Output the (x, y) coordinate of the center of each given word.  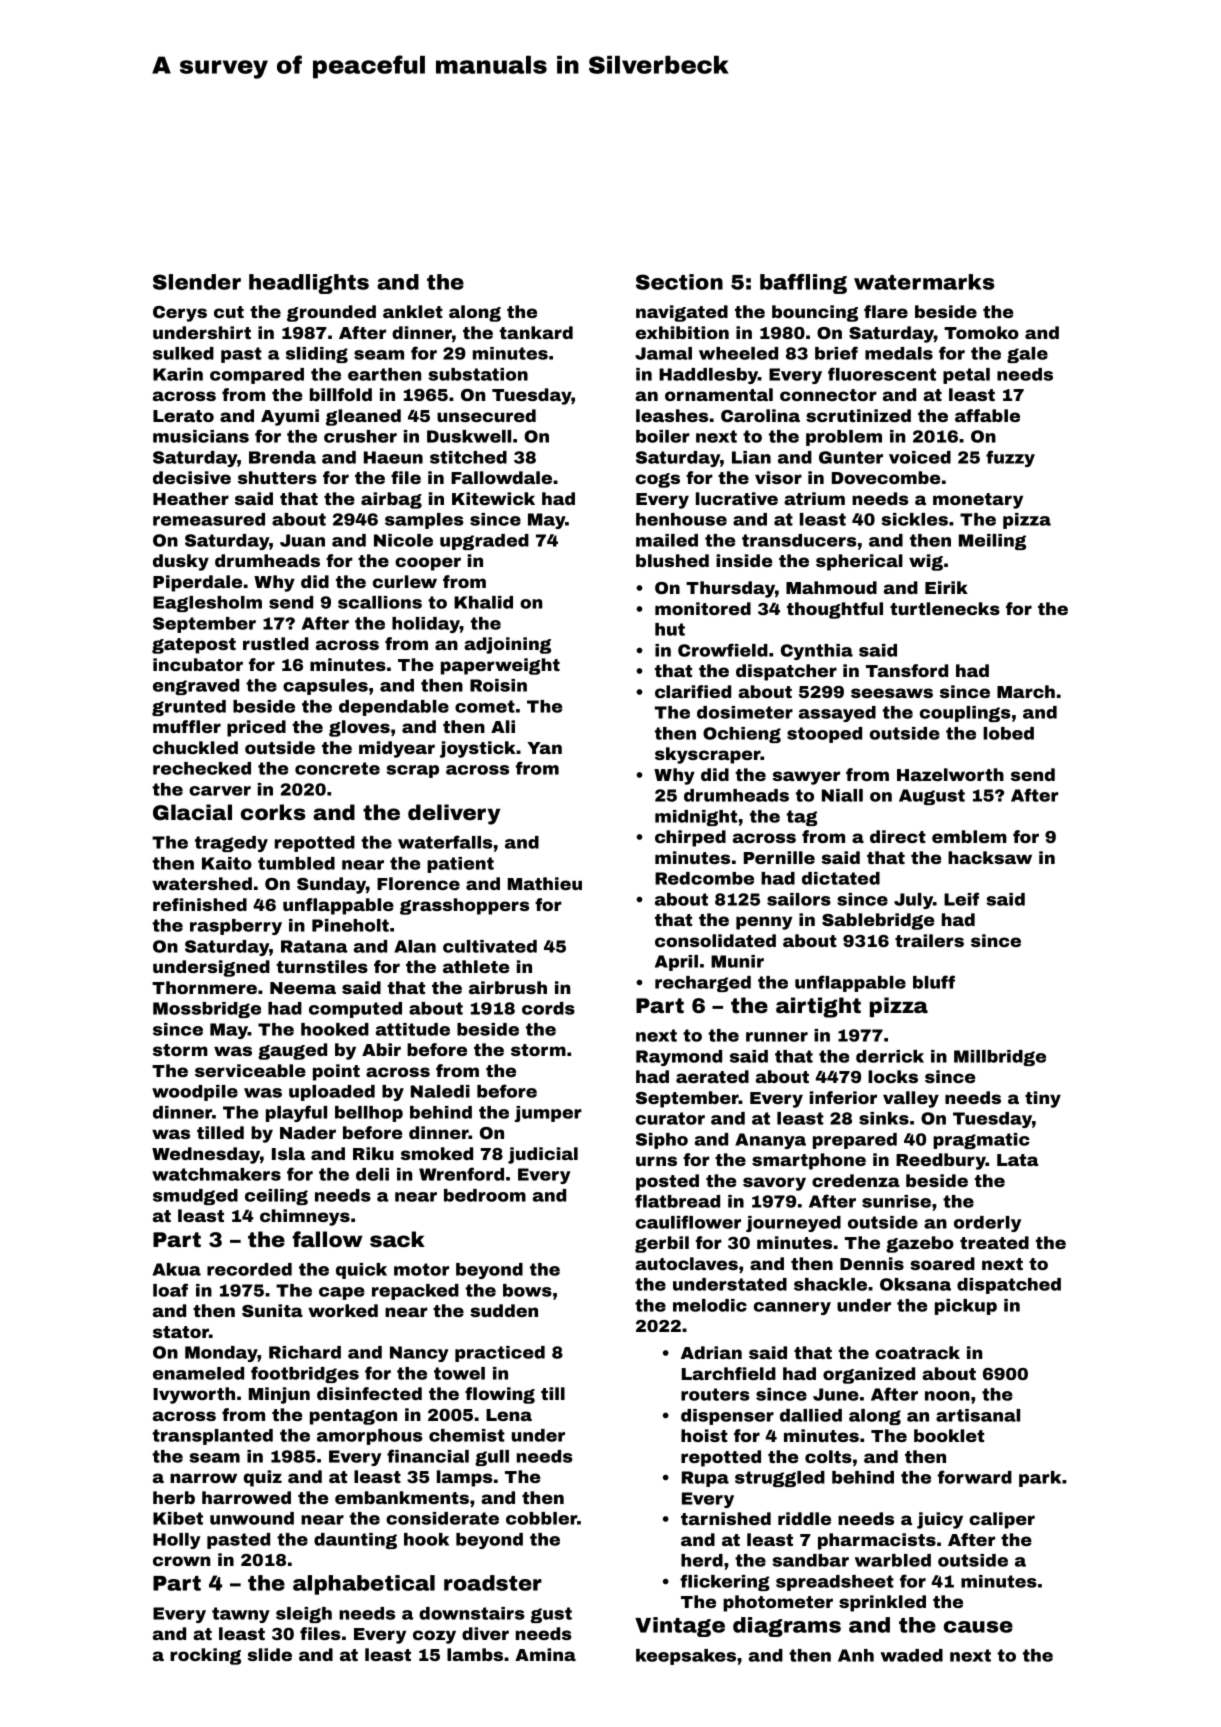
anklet (413, 311)
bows (527, 1290)
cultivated (490, 946)
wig (926, 562)
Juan (302, 540)
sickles (914, 519)
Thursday (730, 589)
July (913, 901)
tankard (536, 332)
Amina (545, 1654)
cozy (434, 1637)
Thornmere (204, 987)
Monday (221, 1354)
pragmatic (981, 1141)
